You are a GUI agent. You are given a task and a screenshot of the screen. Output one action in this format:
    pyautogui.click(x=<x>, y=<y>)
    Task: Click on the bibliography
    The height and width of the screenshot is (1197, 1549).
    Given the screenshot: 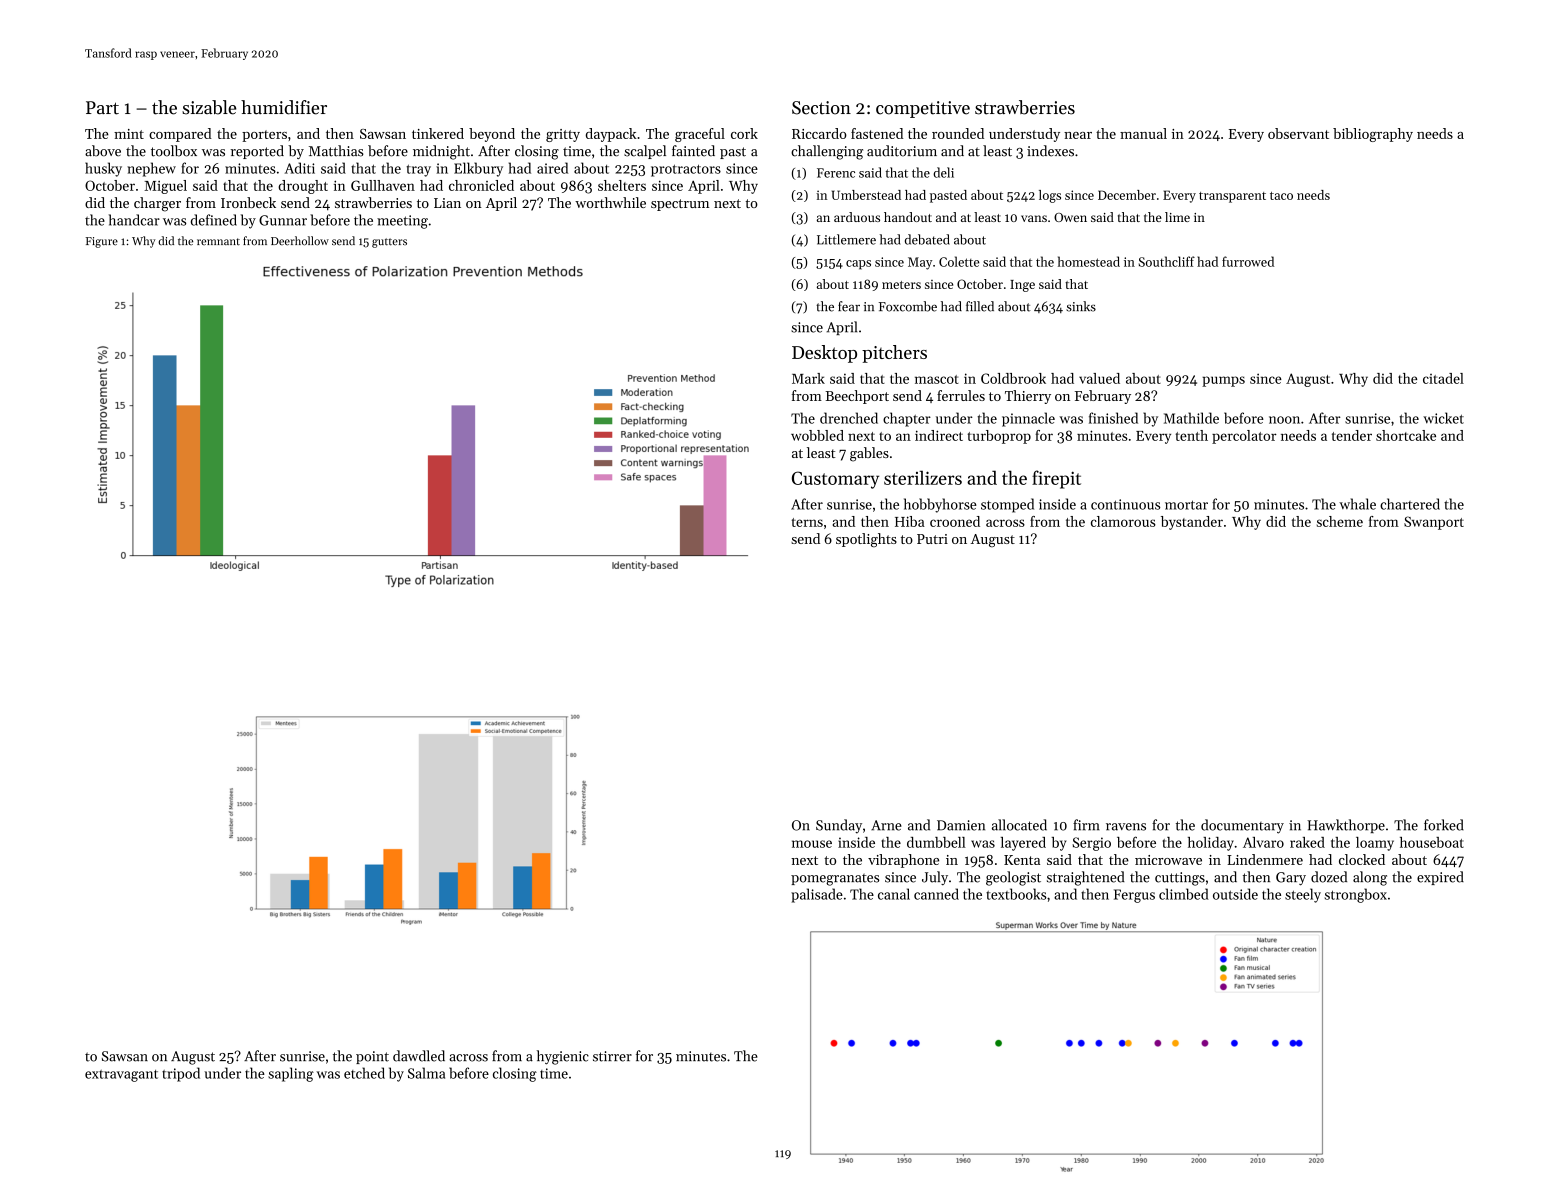 What is the action you would take?
    pyautogui.click(x=1373, y=135)
